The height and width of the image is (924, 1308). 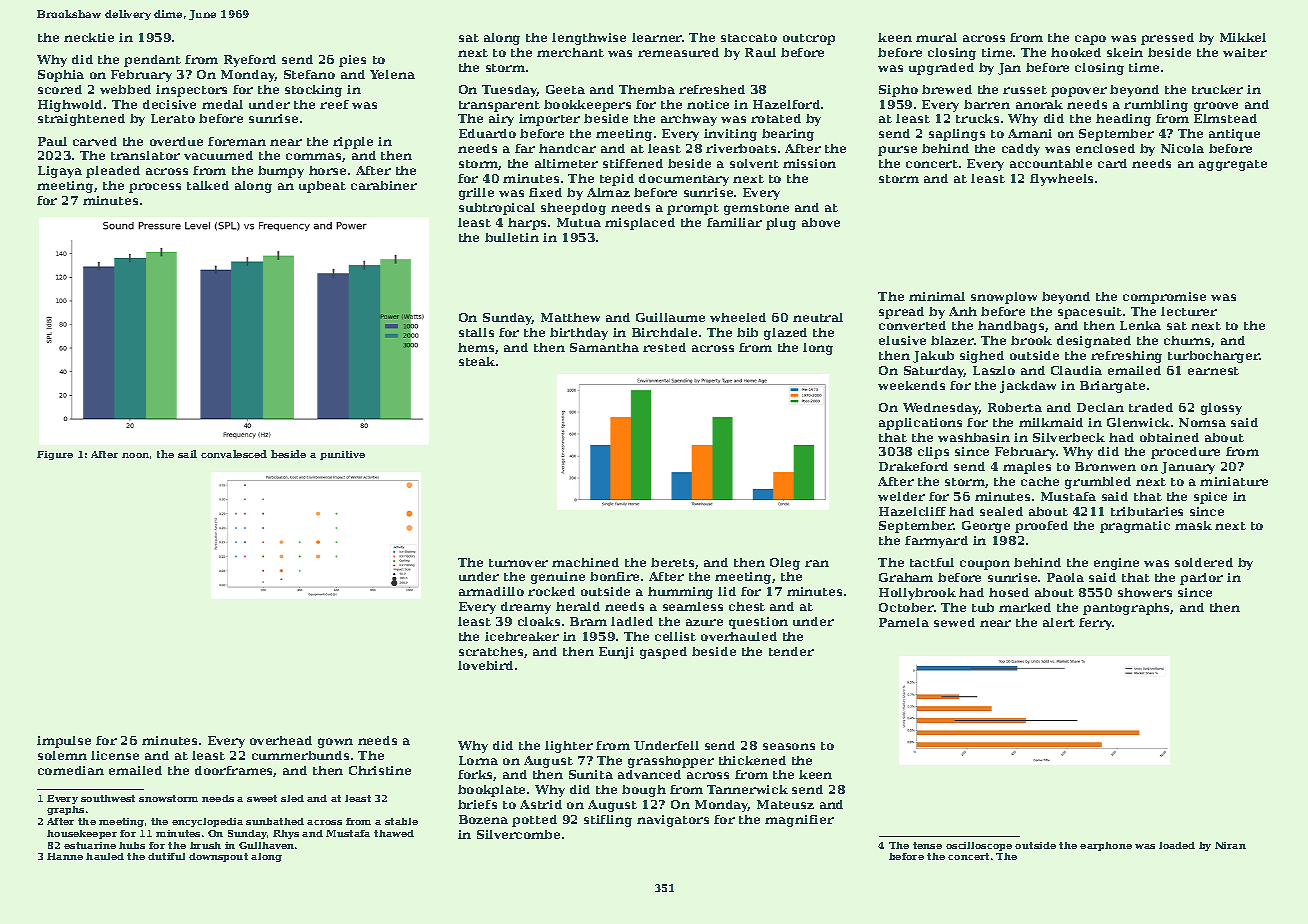 I want to click on Geeta, so click(x=565, y=89).
